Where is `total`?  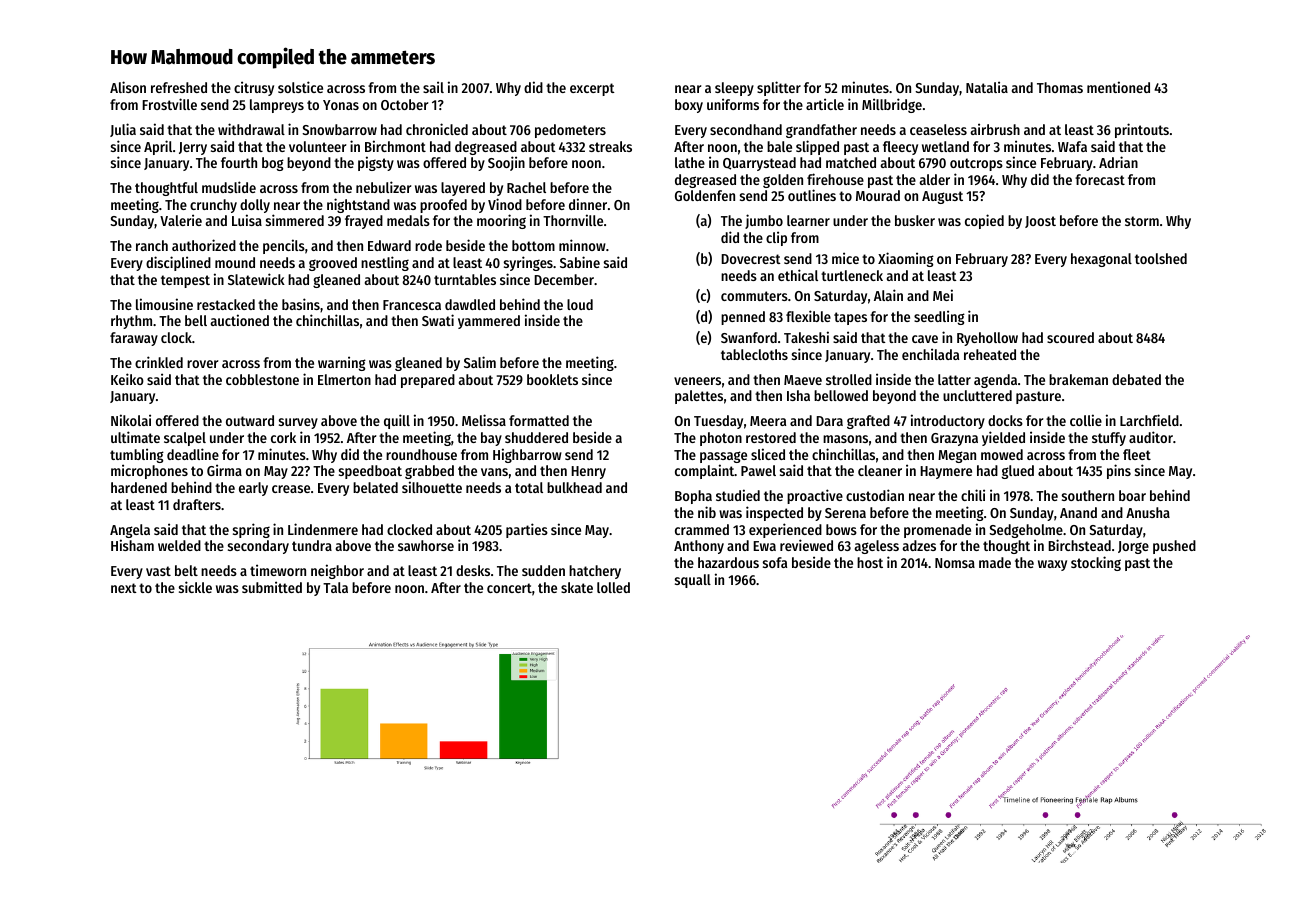 total is located at coordinates (529, 487).
